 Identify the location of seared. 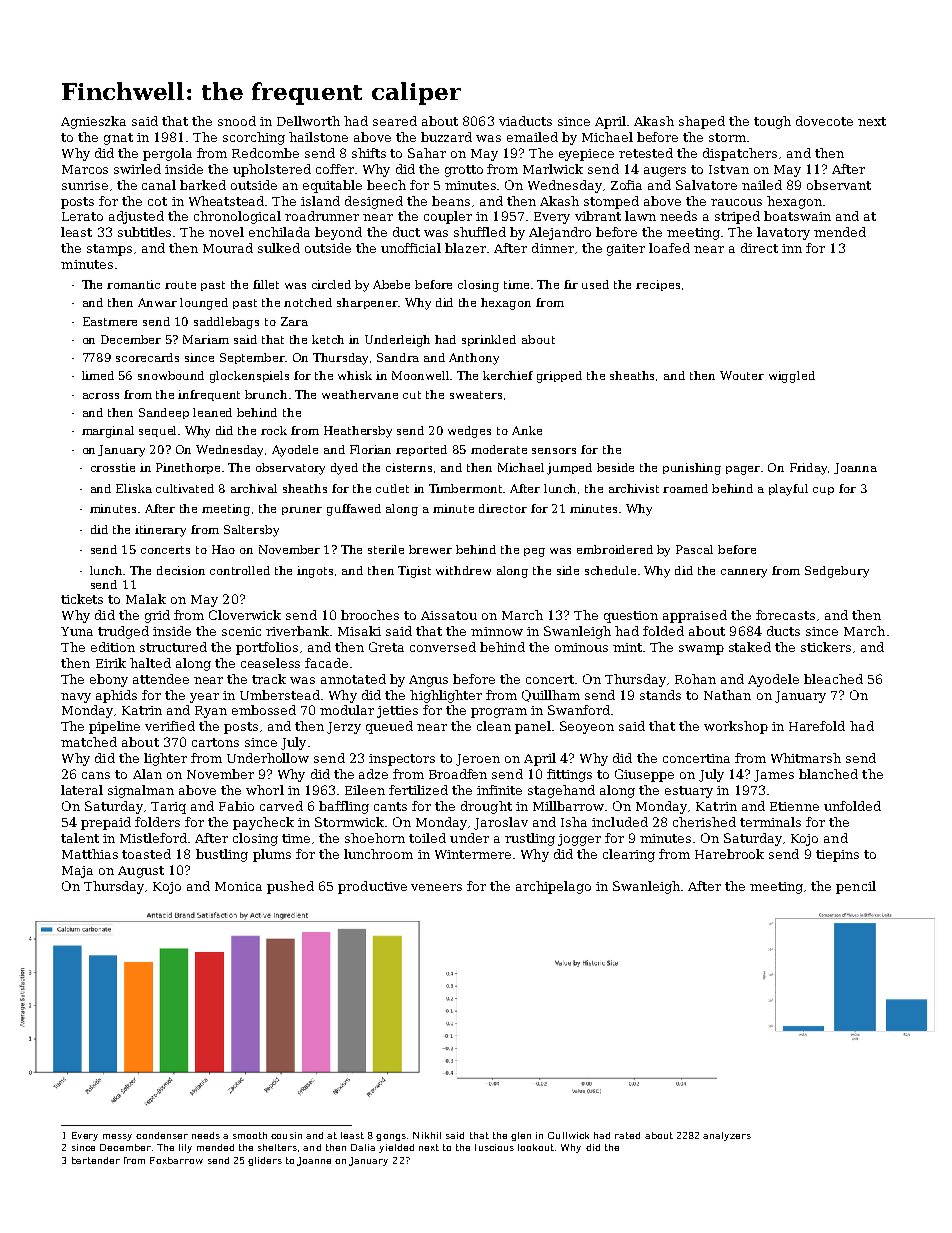
(395, 121).
